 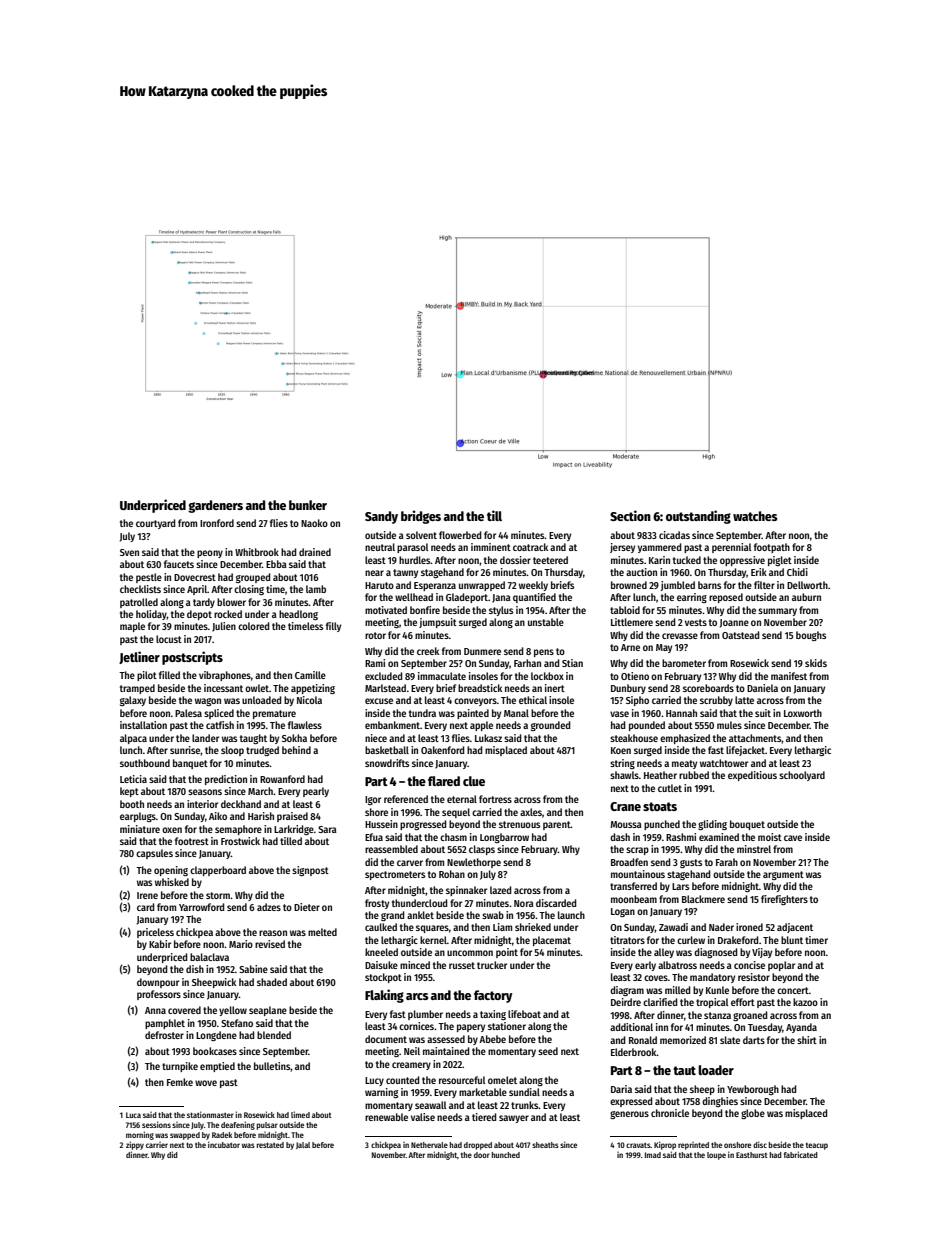 I want to click on Section, so click(x=630, y=515).
